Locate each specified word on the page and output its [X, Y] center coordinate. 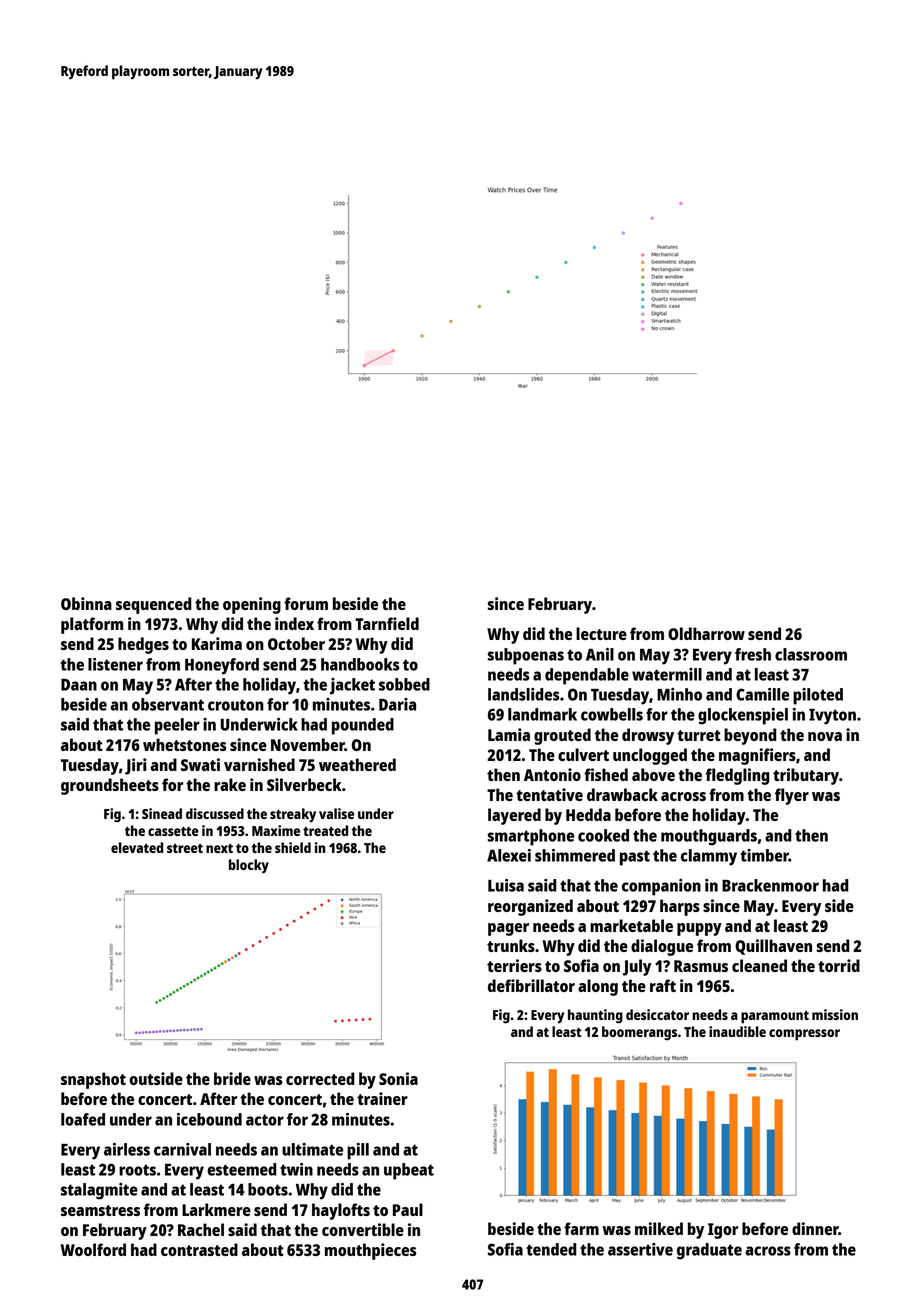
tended [551, 1249]
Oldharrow [706, 633]
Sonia [398, 1078]
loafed [83, 1119]
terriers [514, 965]
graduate [709, 1251]
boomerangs [639, 1033]
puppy [699, 929]
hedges [143, 645]
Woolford [93, 1249]
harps [680, 907]
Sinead [162, 813]
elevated [137, 847]
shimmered [575, 855]
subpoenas [526, 656]
